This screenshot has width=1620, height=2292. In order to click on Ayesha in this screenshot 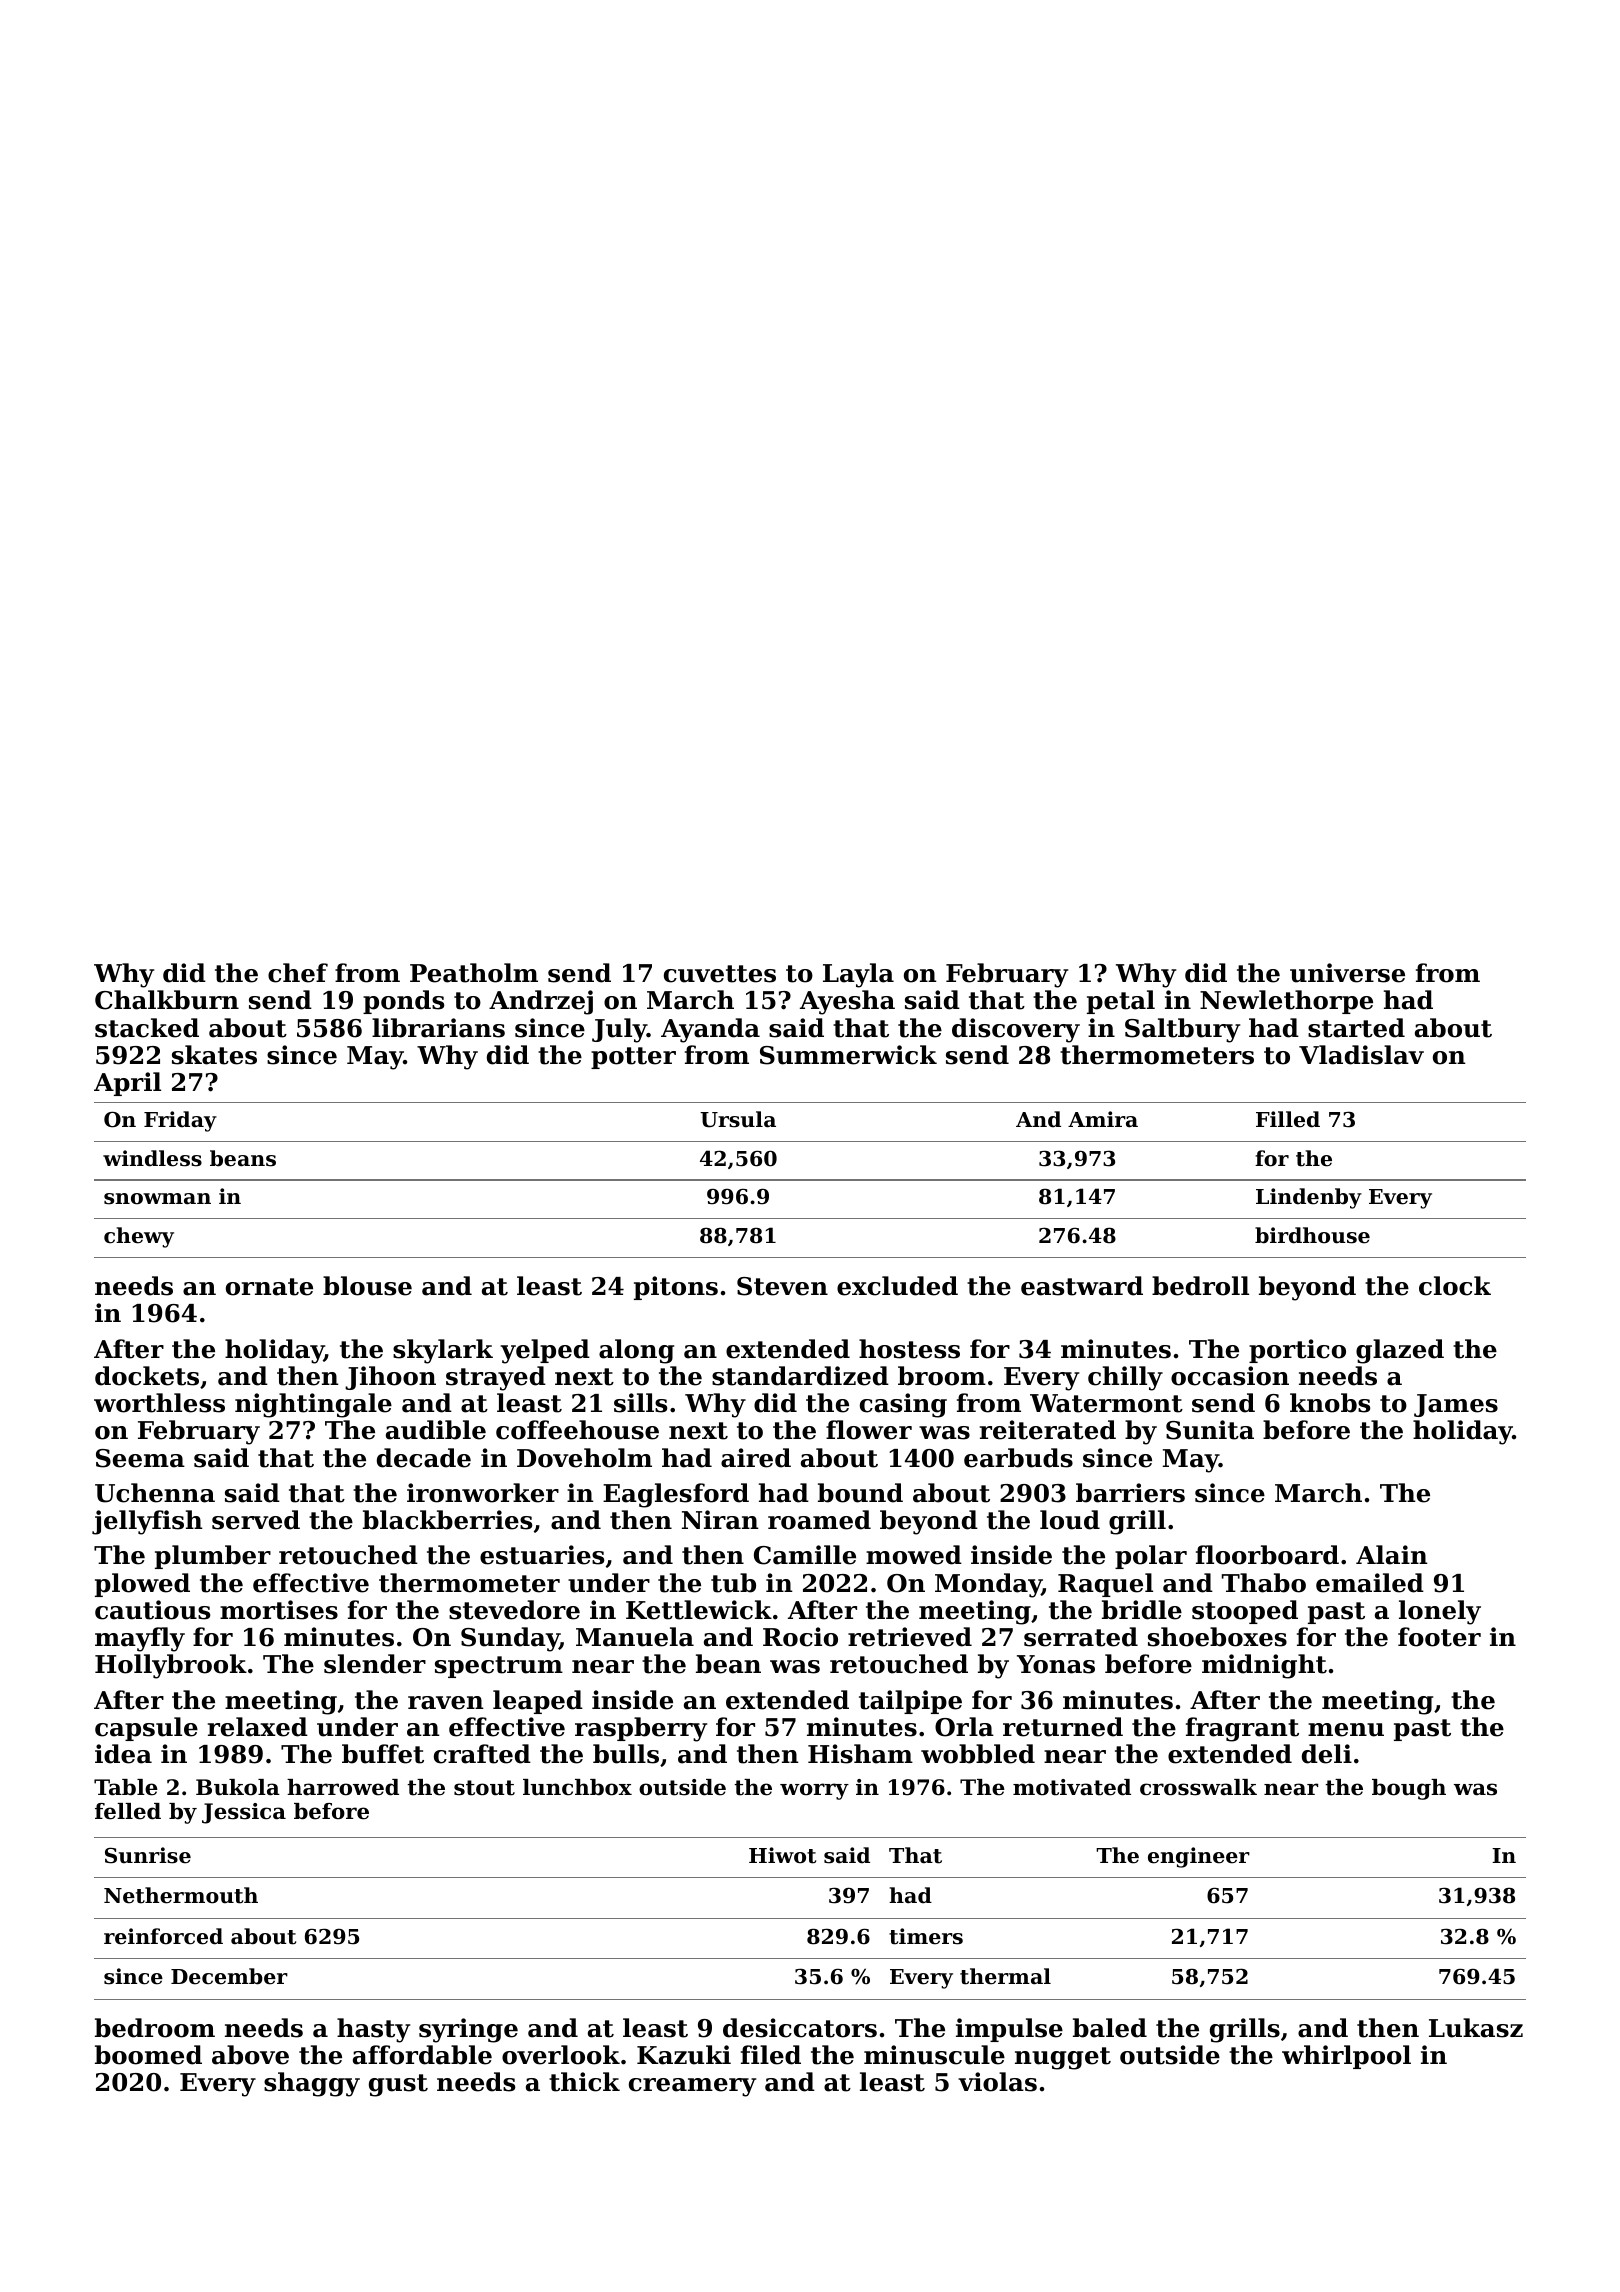, I will do `click(847, 1002)`.
